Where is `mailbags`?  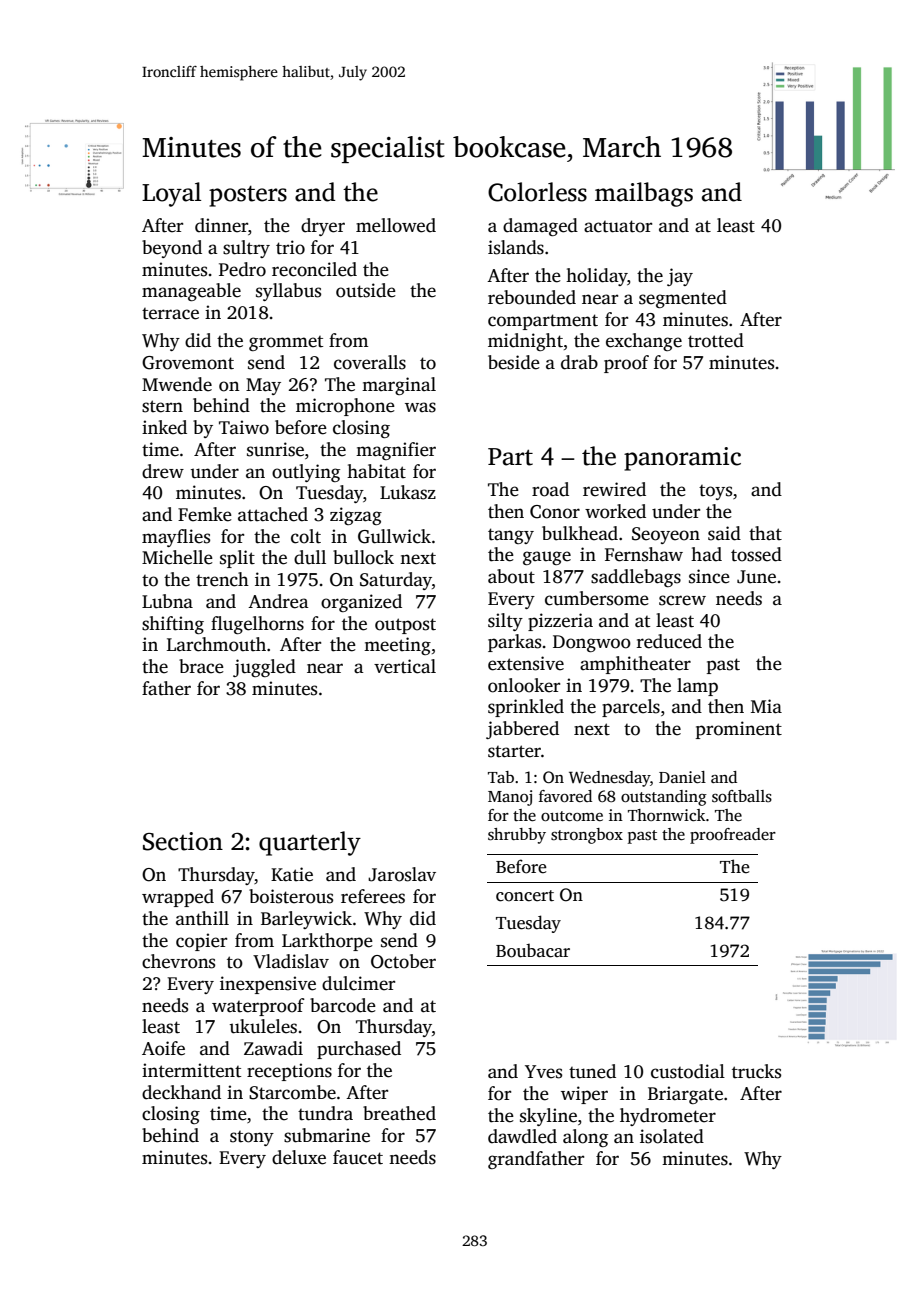 mailbags is located at coordinates (644, 194).
